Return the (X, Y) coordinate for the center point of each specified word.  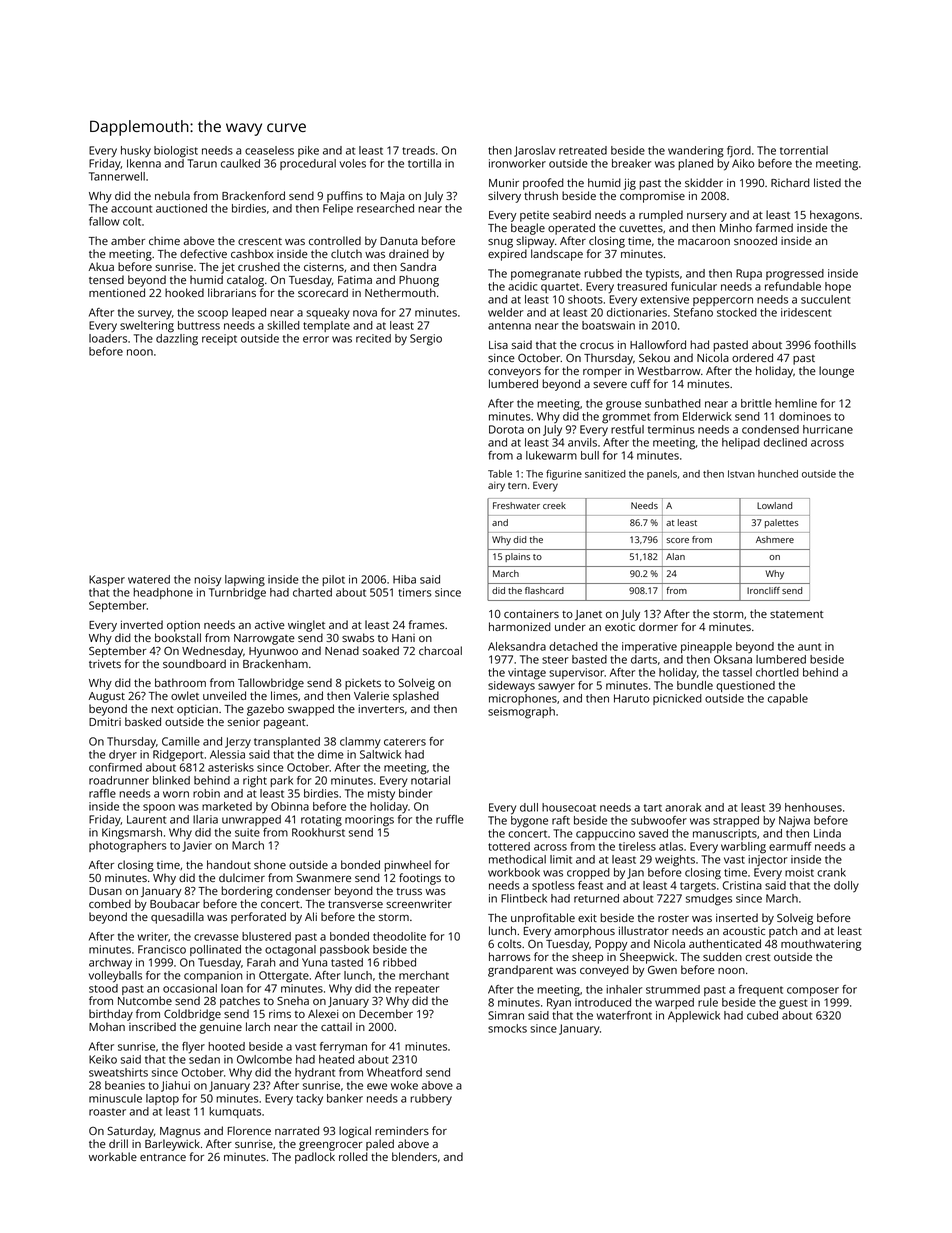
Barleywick (172, 1145)
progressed (795, 275)
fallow (104, 221)
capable (788, 699)
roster (673, 918)
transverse (355, 904)
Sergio (426, 340)
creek (554, 505)
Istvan (741, 474)
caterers (405, 742)
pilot (334, 580)
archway (110, 964)
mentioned (117, 292)
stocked (737, 312)
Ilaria (205, 819)
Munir (504, 183)
